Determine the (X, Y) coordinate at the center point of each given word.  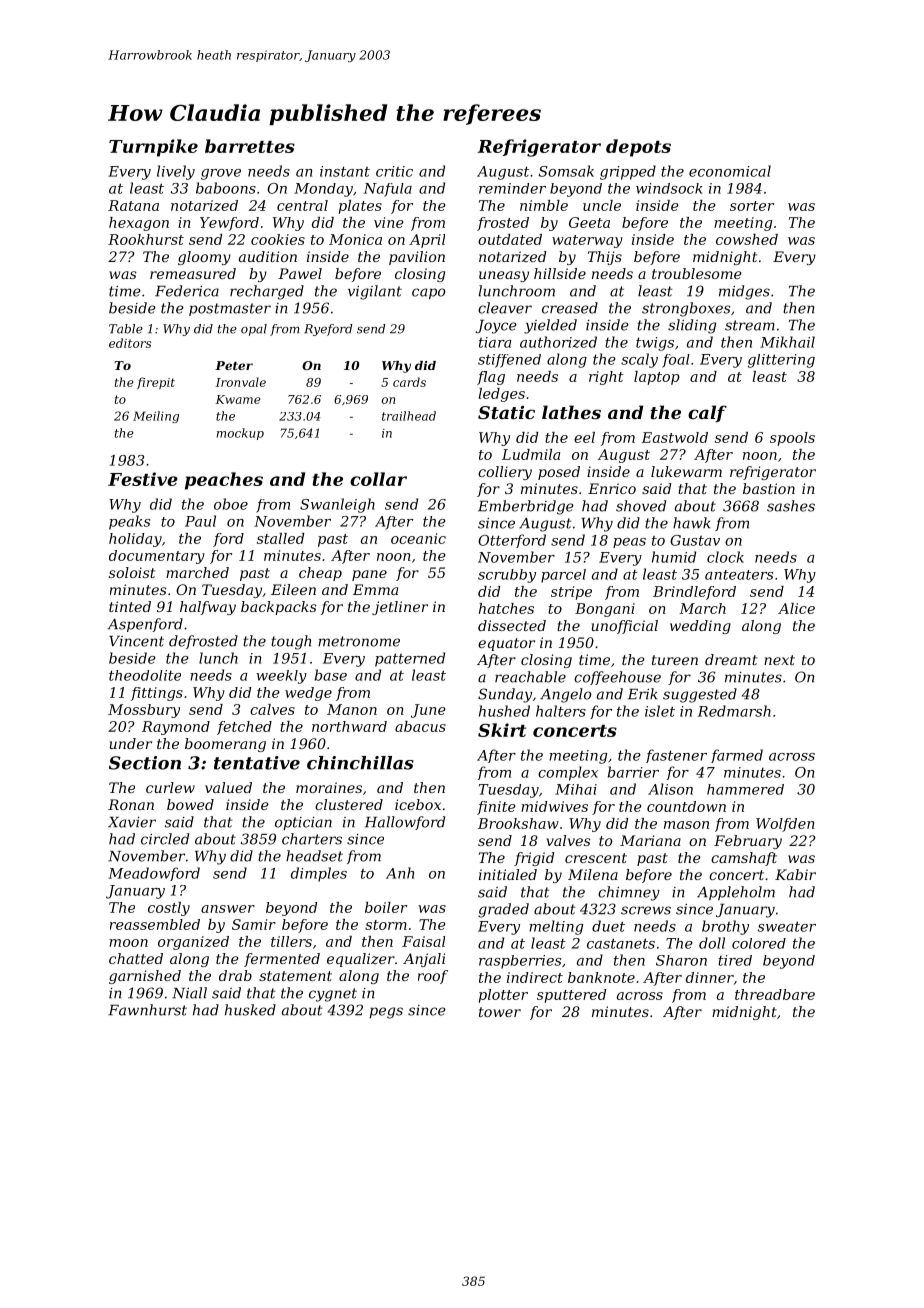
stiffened (509, 361)
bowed (190, 804)
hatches (506, 608)
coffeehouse (617, 678)
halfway (208, 608)
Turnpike (153, 148)
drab (235, 975)
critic (394, 171)
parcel (563, 576)
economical (730, 171)
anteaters (739, 575)
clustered (349, 804)
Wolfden (785, 825)
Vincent (136, 641)
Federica (187, 291)
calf (707, 413)
